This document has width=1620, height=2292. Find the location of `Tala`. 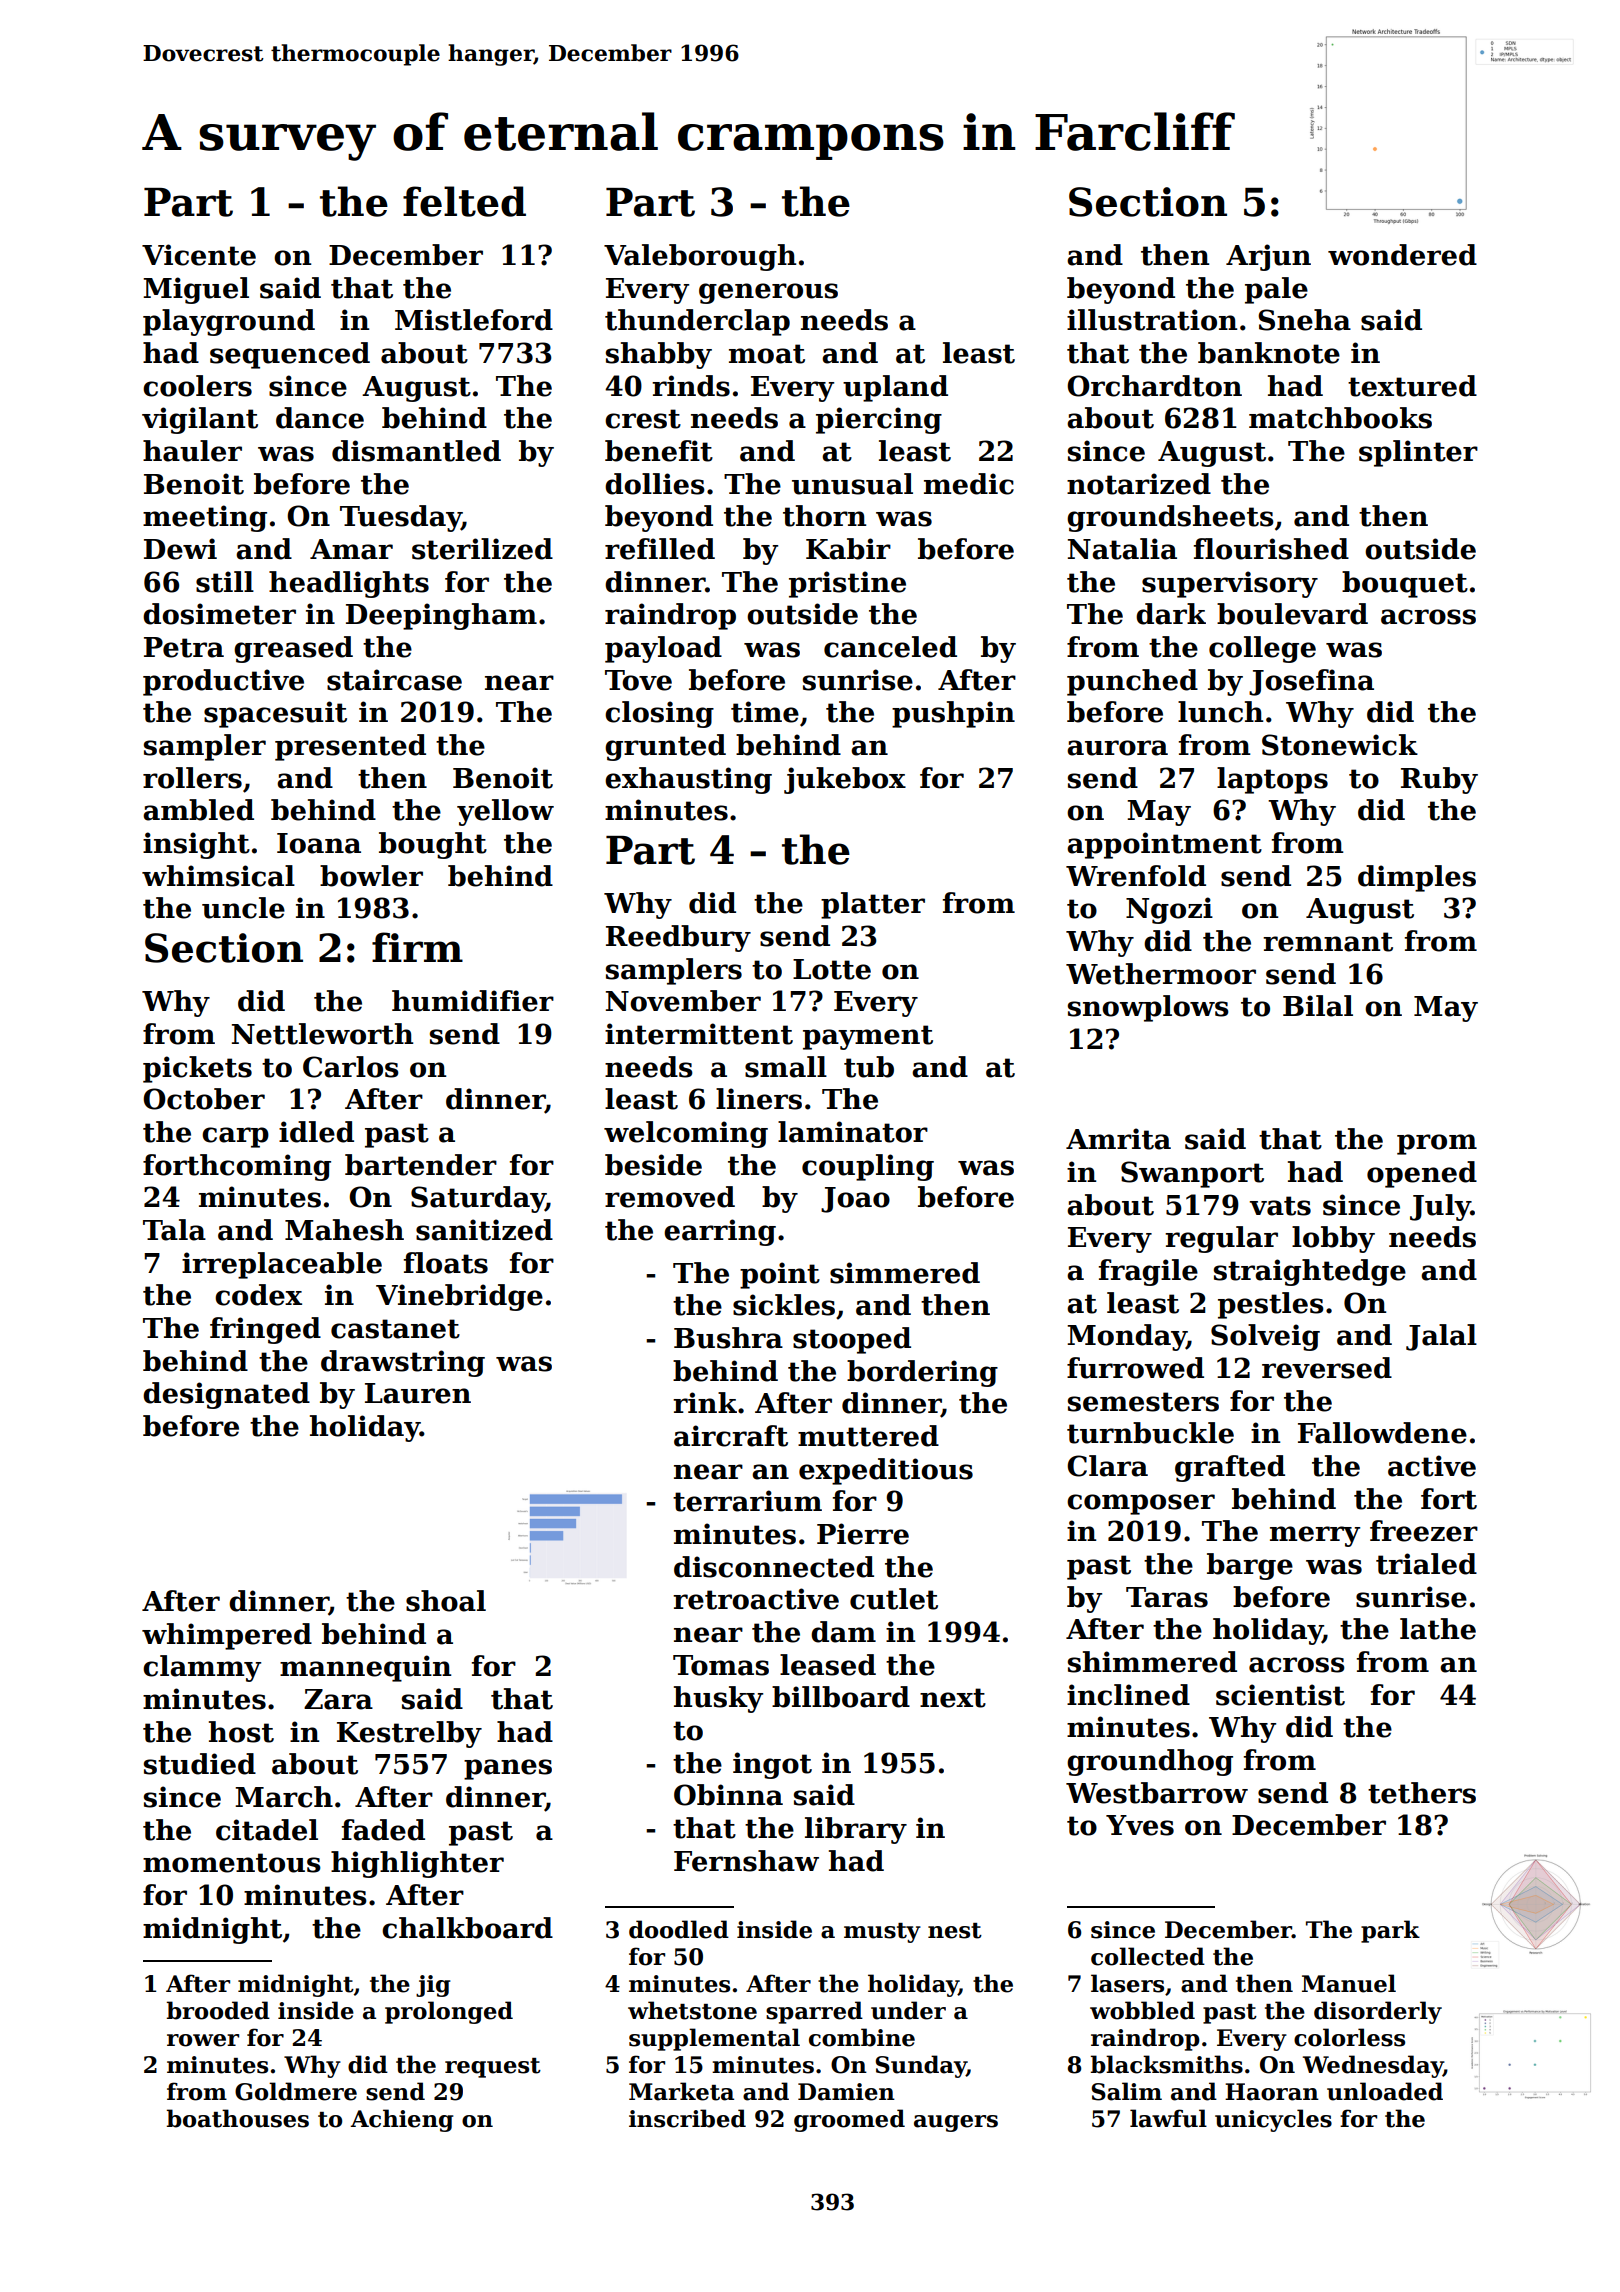

Tala is located at coordinates (174, 1230).
